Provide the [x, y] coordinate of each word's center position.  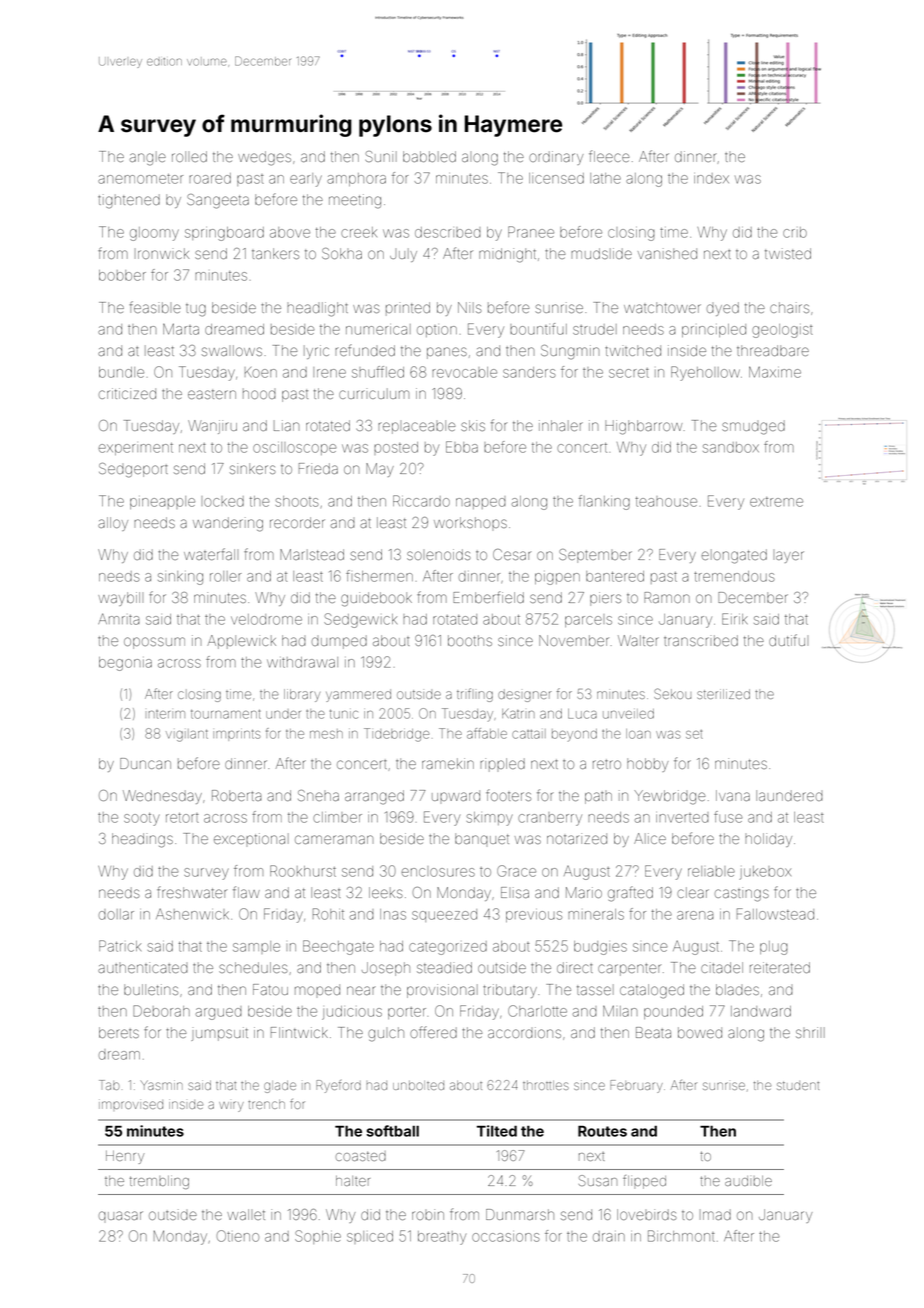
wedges [264, 158]
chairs [789, 307]
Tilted [497, 1131]
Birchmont [681, 1236]
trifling [475, 695]
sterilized [723, 694]
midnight [507, 255]
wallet [246, 1214]
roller [226, 576]
